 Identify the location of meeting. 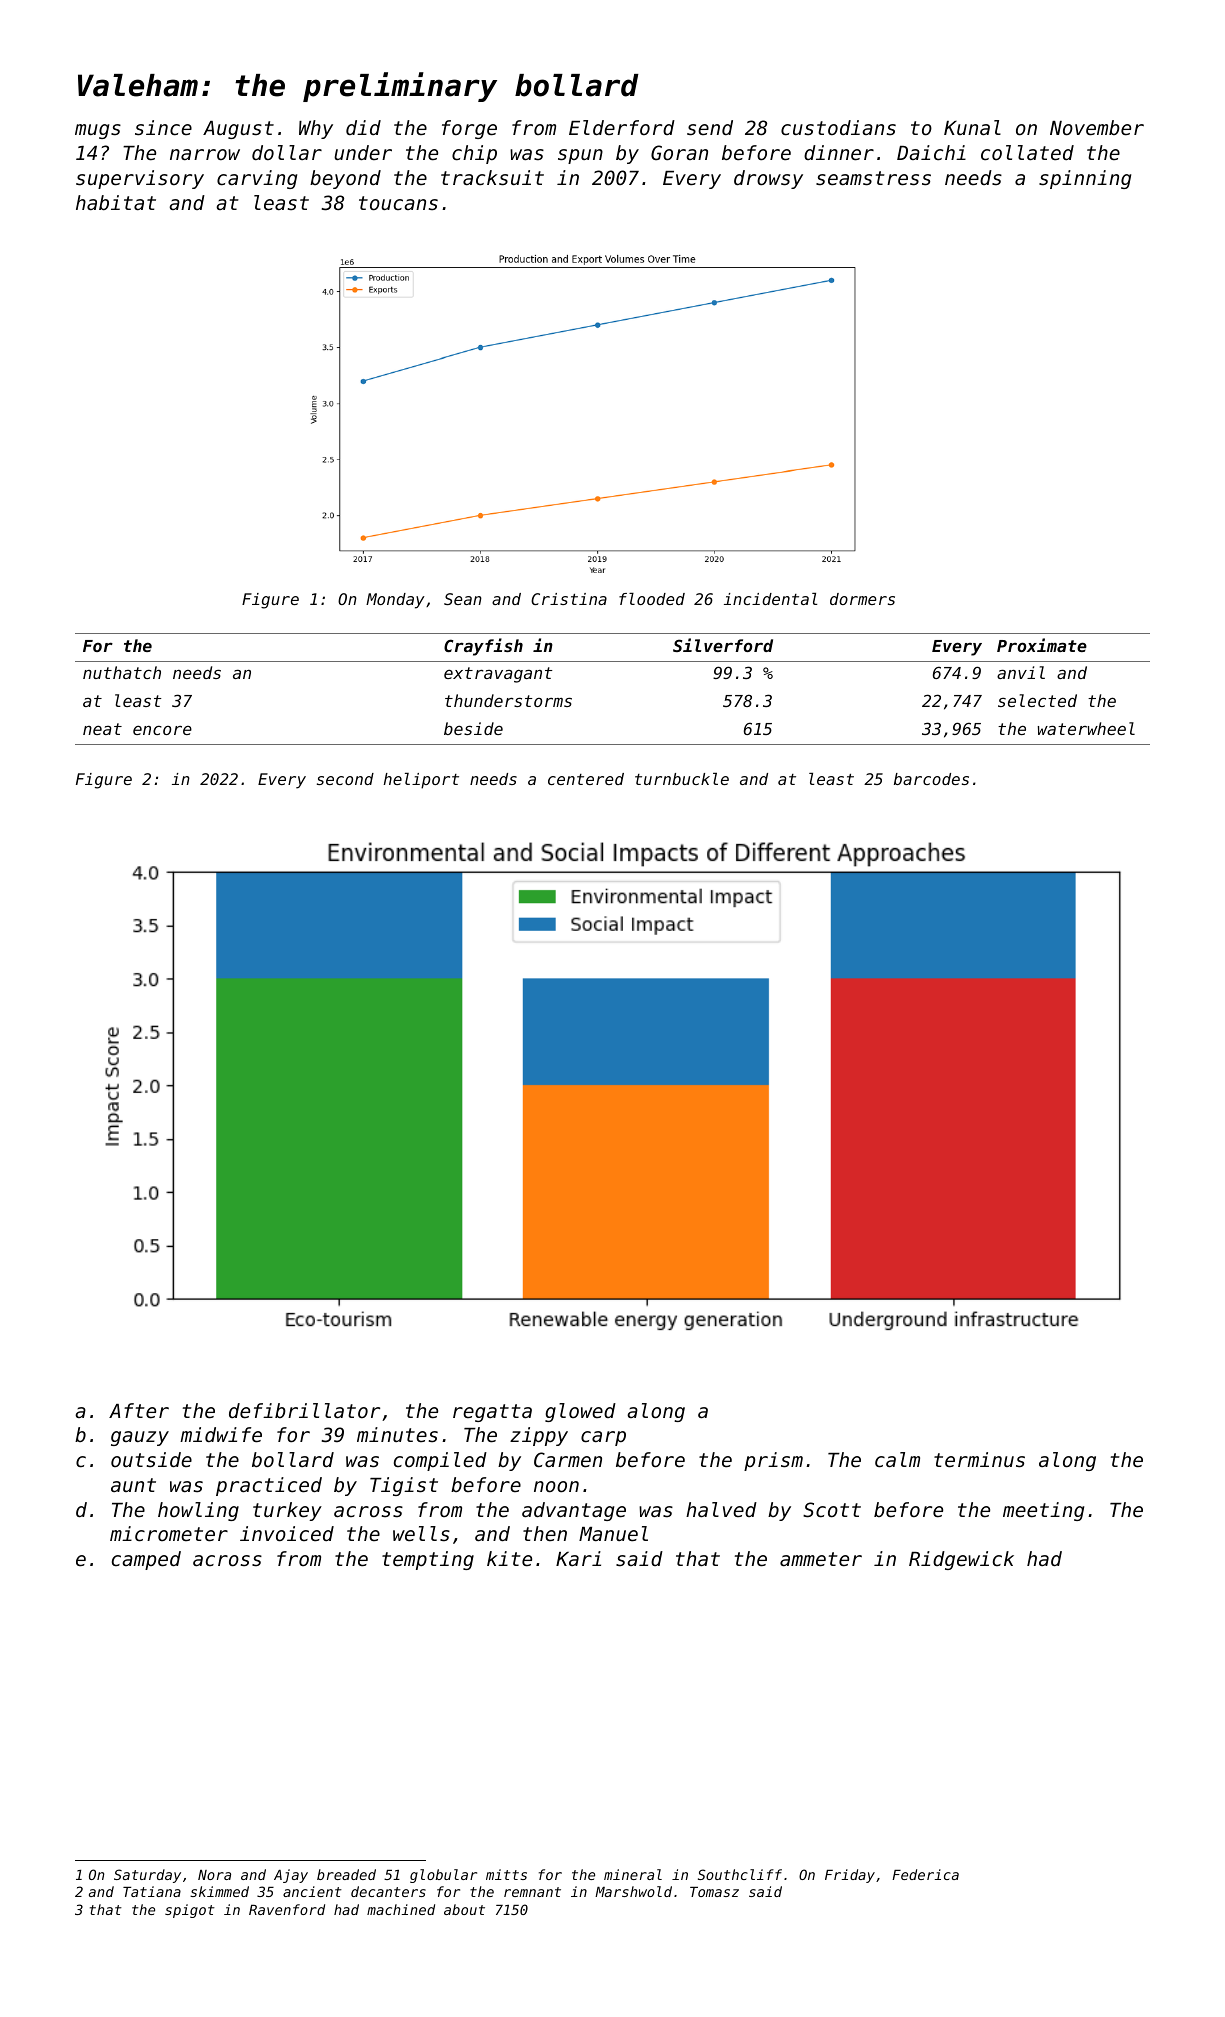
(1043, 1511).
